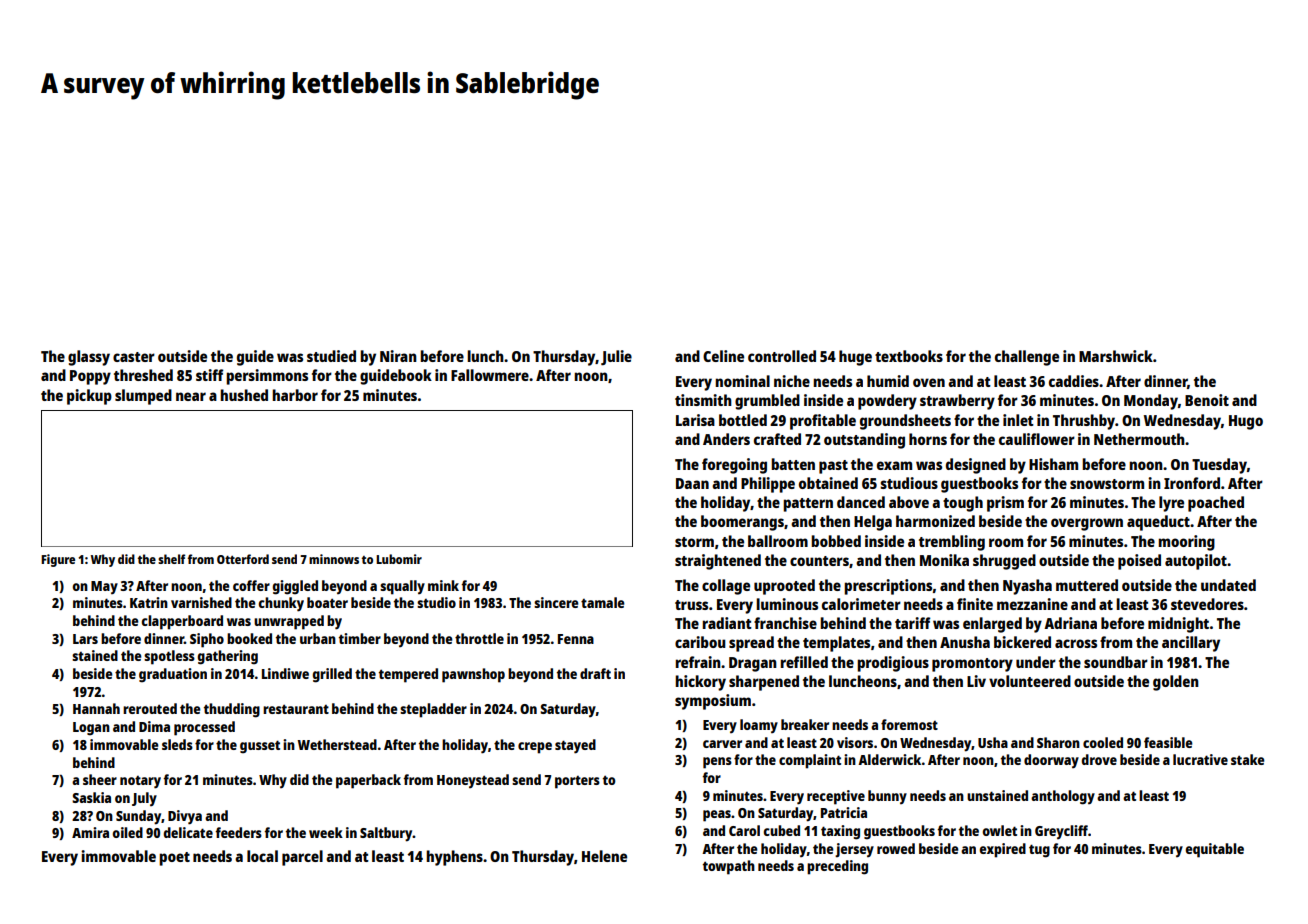 The height and width of the page is (924, 1308). Describe the element at coordinates (603, 602) in the page. I see `tamale` at that location.
